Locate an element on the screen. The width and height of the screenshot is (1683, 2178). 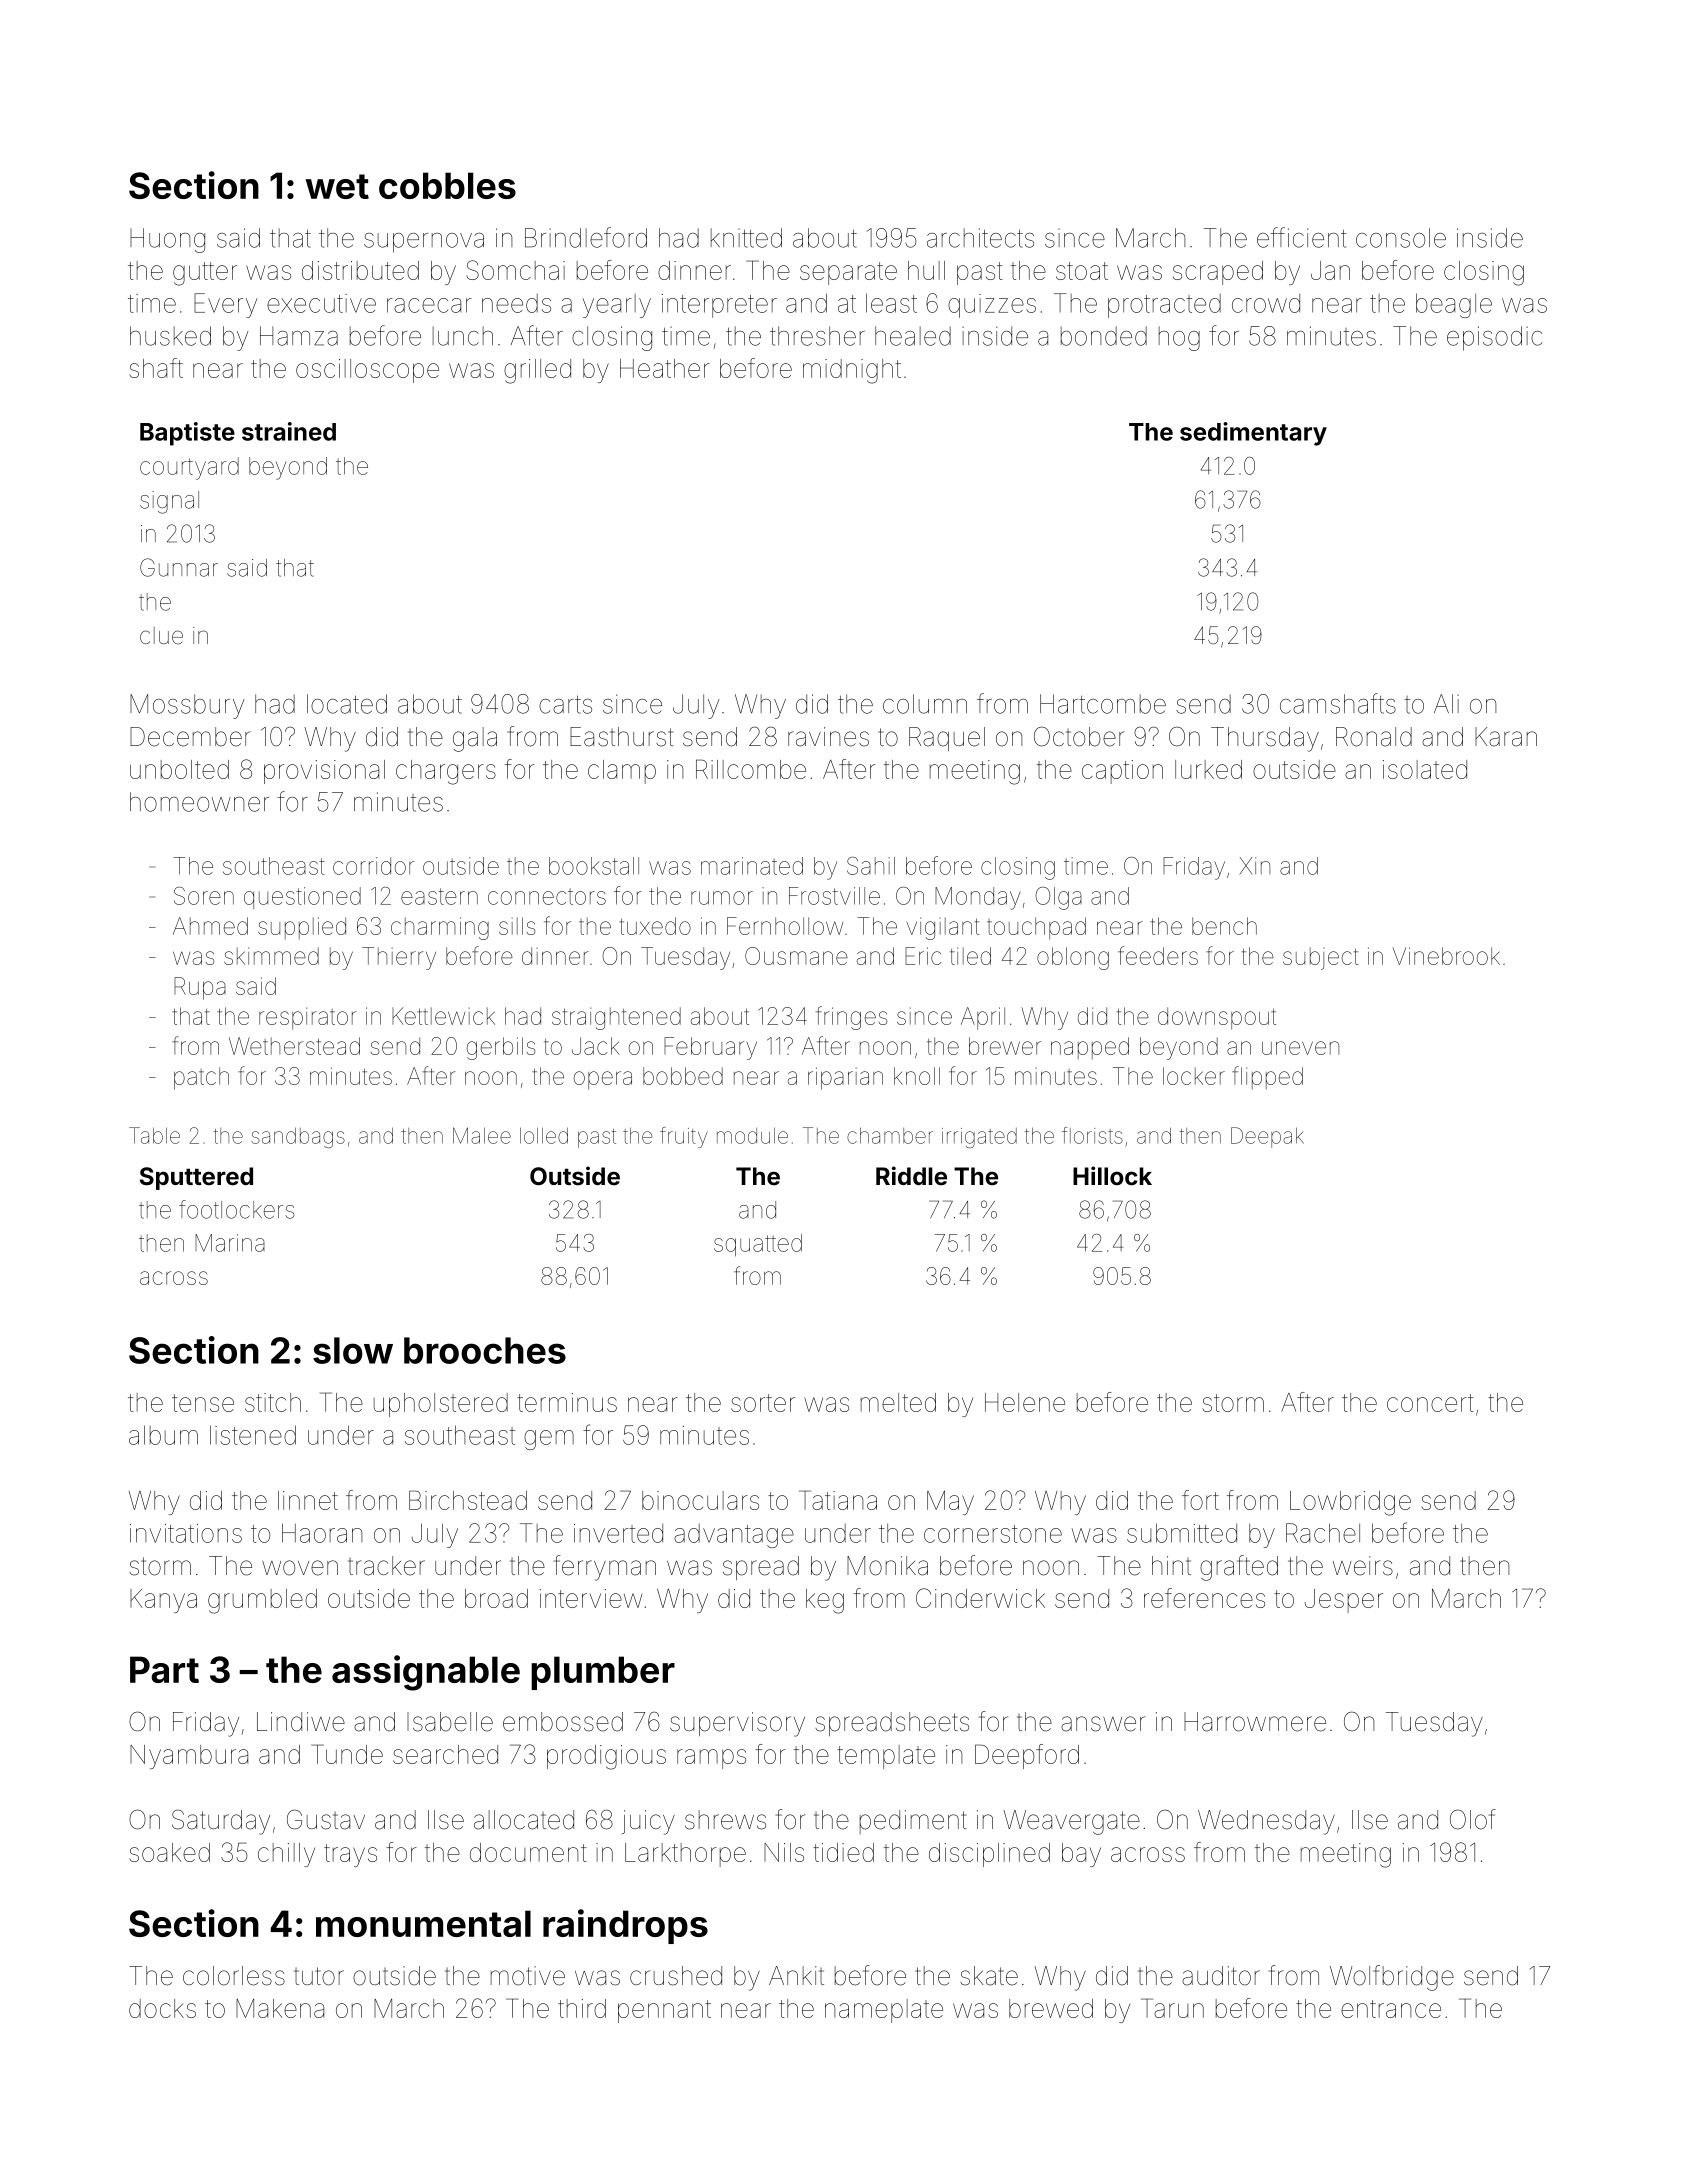
concert is located at coordinates (1430, 1403).
